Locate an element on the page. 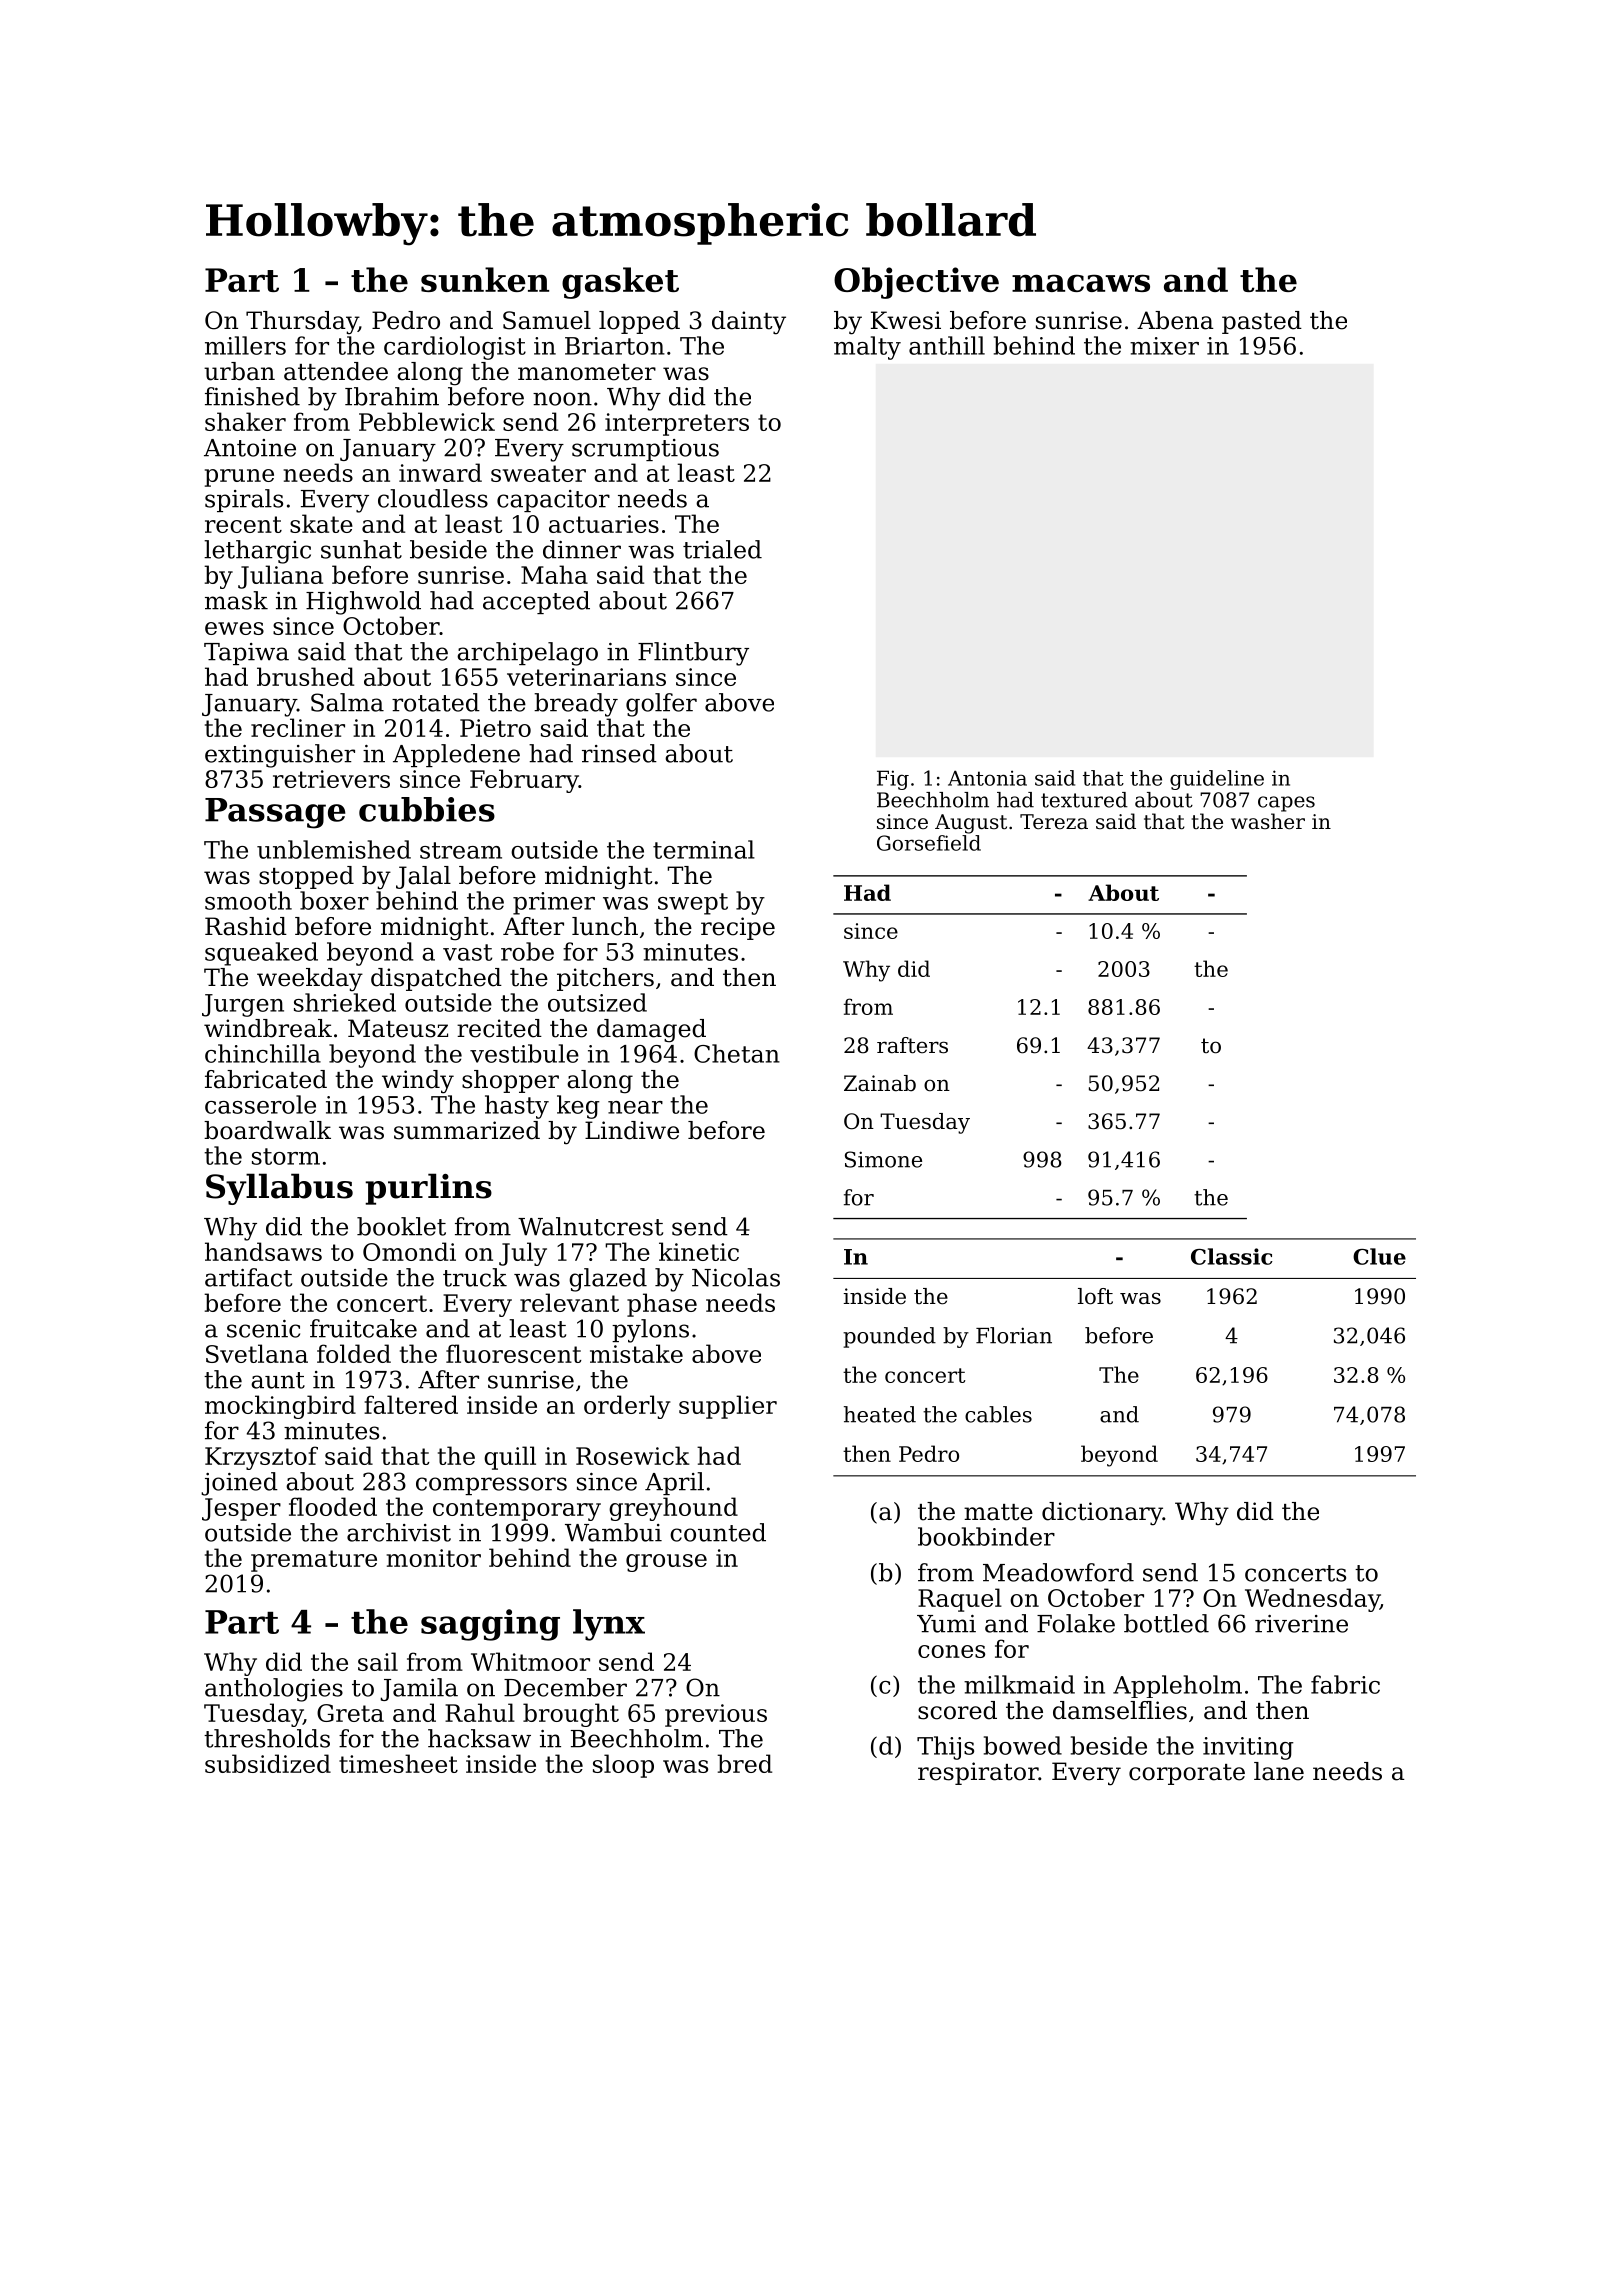 The width and height of the document is (1620, 2292). flooded is located at coordinates (333, 1506).
